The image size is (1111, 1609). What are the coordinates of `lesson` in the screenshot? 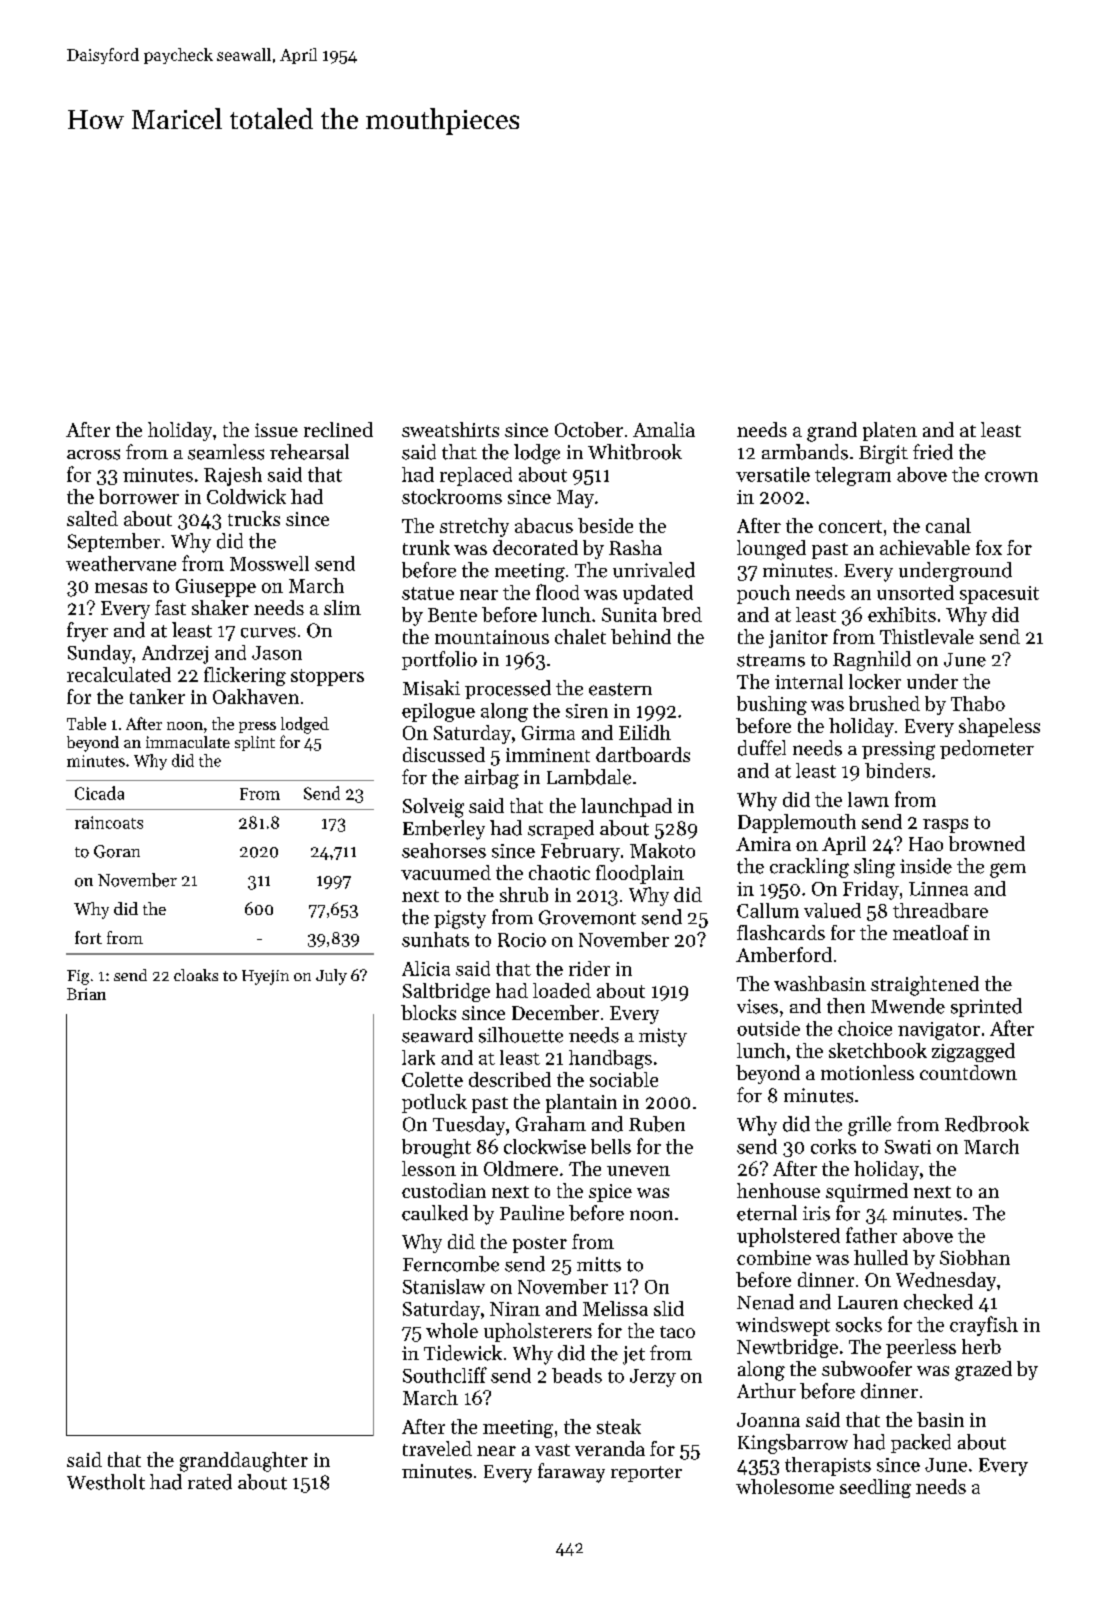 It's located at (429, 1168).
